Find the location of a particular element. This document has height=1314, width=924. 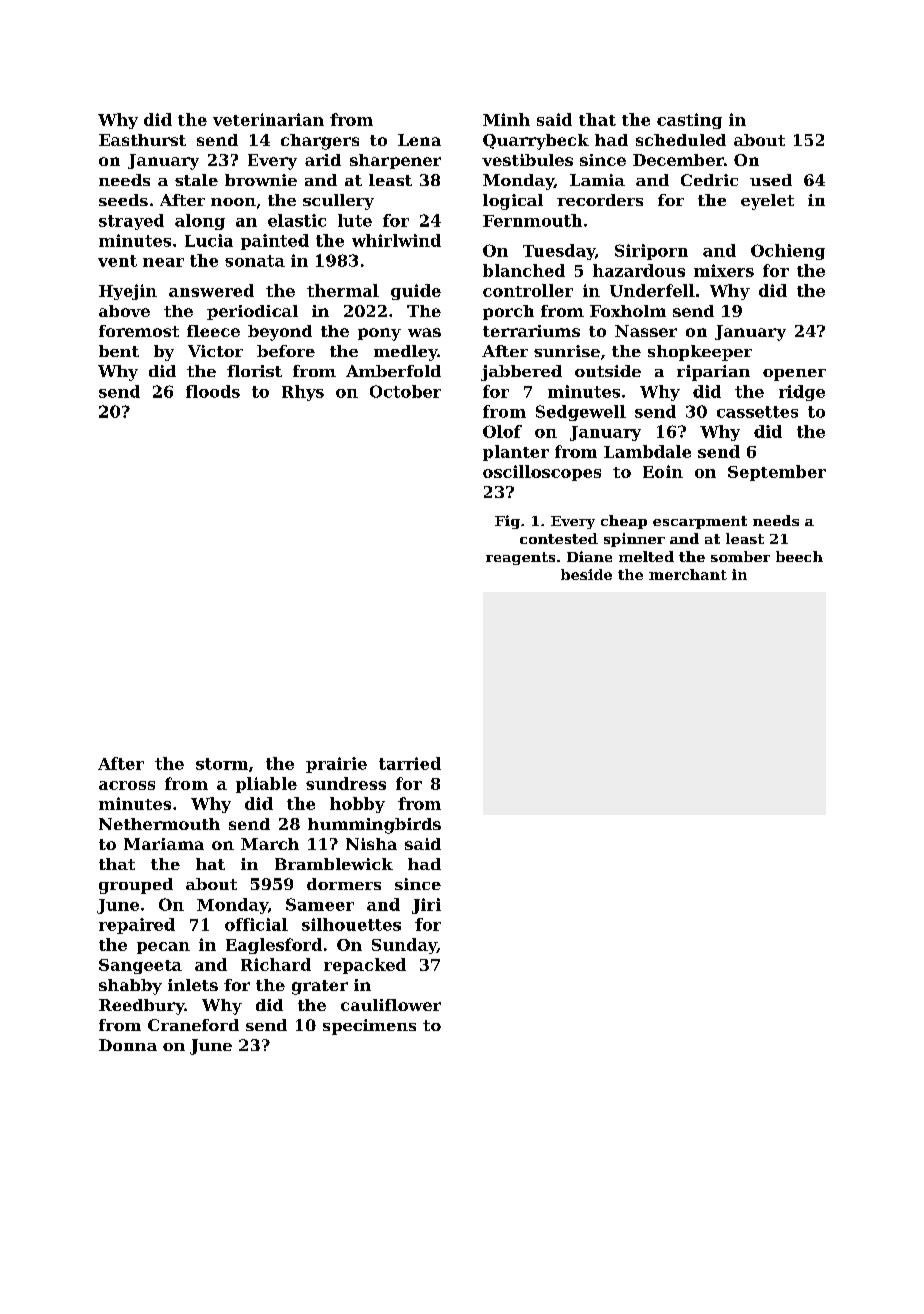

casting is located at coordinates (689, 121).
